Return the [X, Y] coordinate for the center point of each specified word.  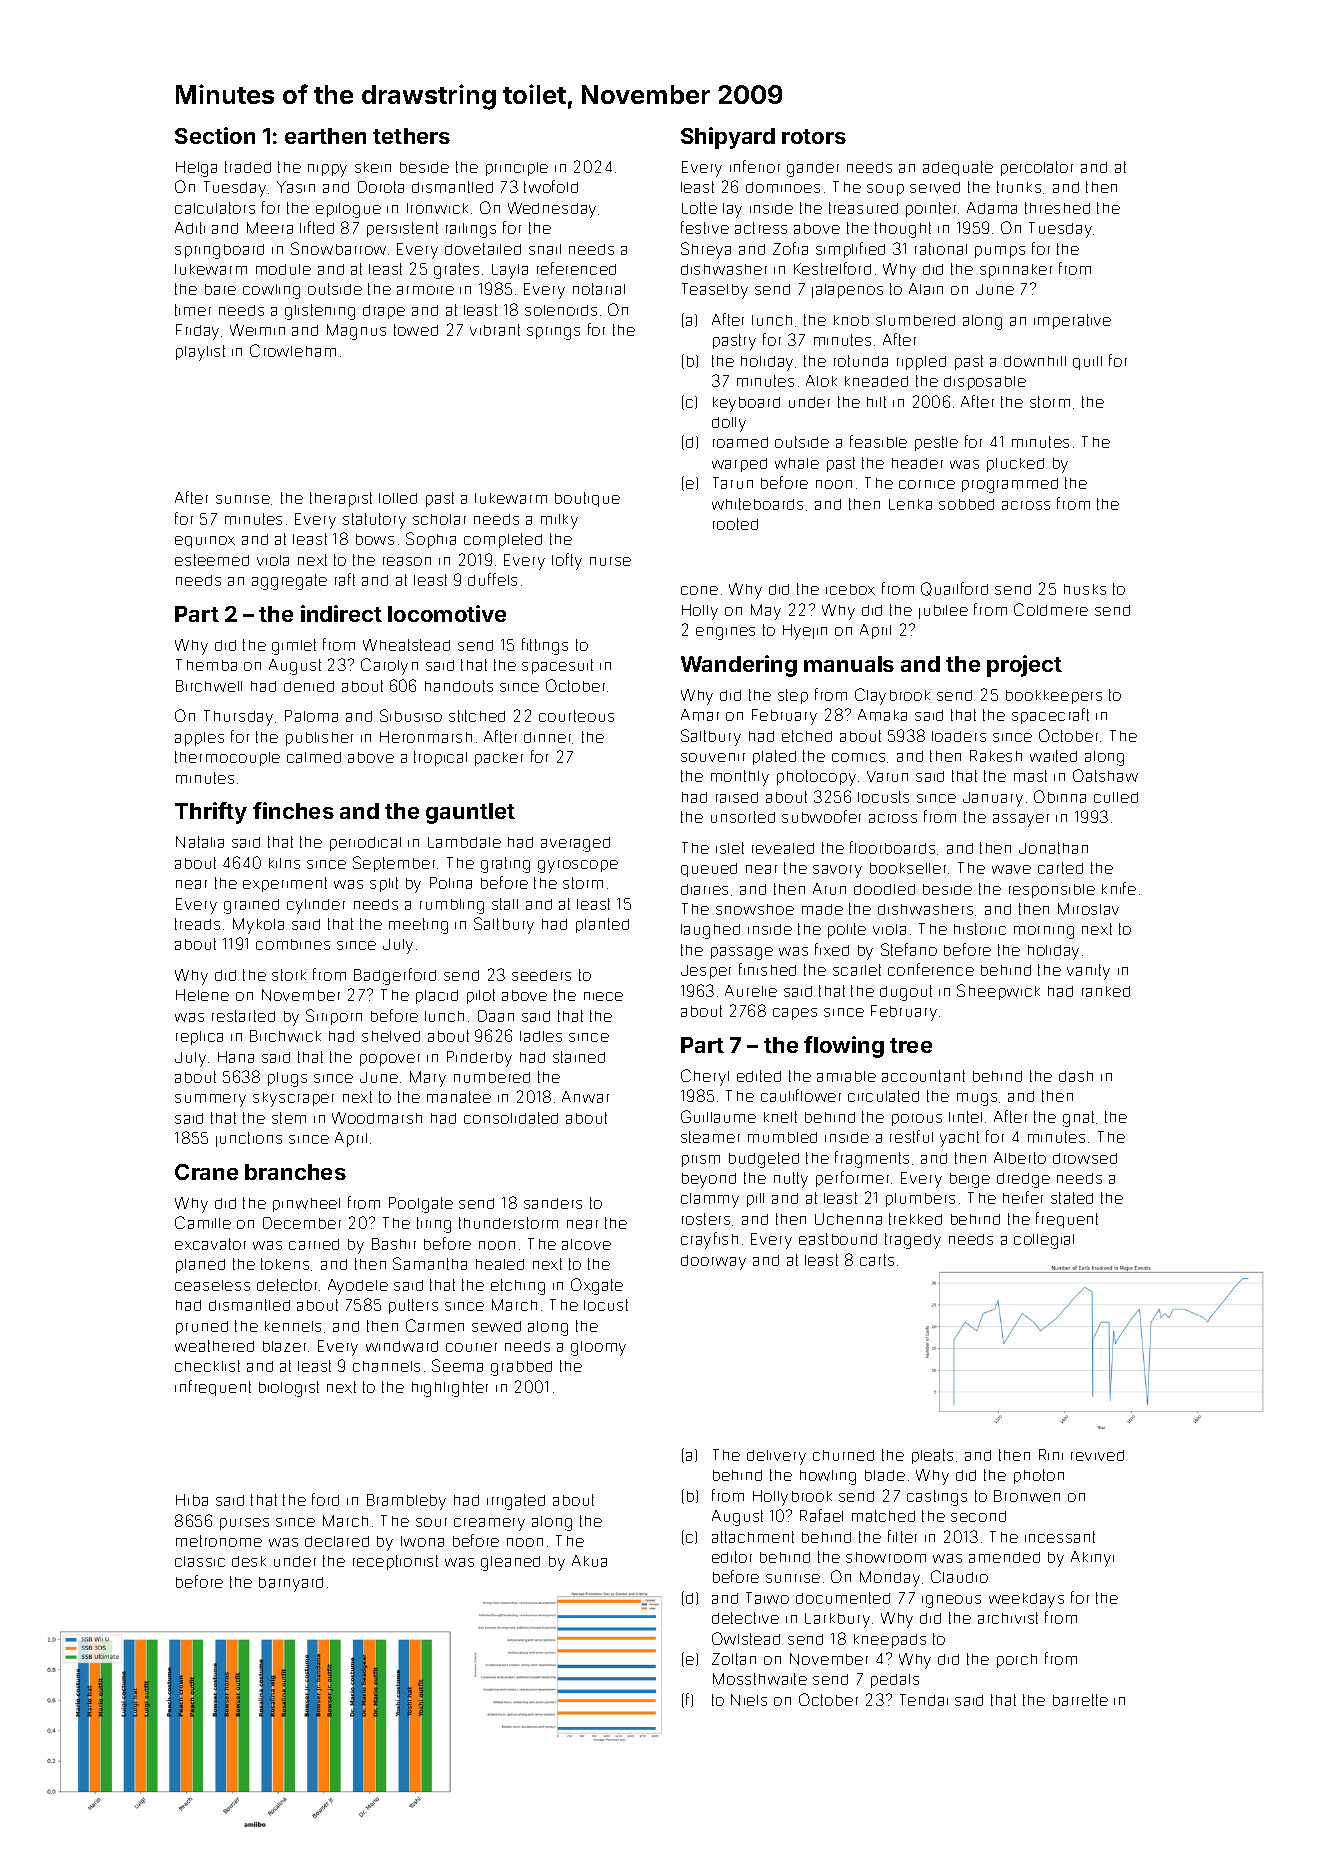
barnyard [291, 1584]
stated [1072, 1198]
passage [742, 953]
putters [413, 1306]
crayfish [709, 1240]
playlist [200, 353]
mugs [977, 1099]
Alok [821, 381]
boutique [587, 499]
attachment [753, 1537]
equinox [205, 542]
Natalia [200, 842]
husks [1085, 589]
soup [885, 190]
